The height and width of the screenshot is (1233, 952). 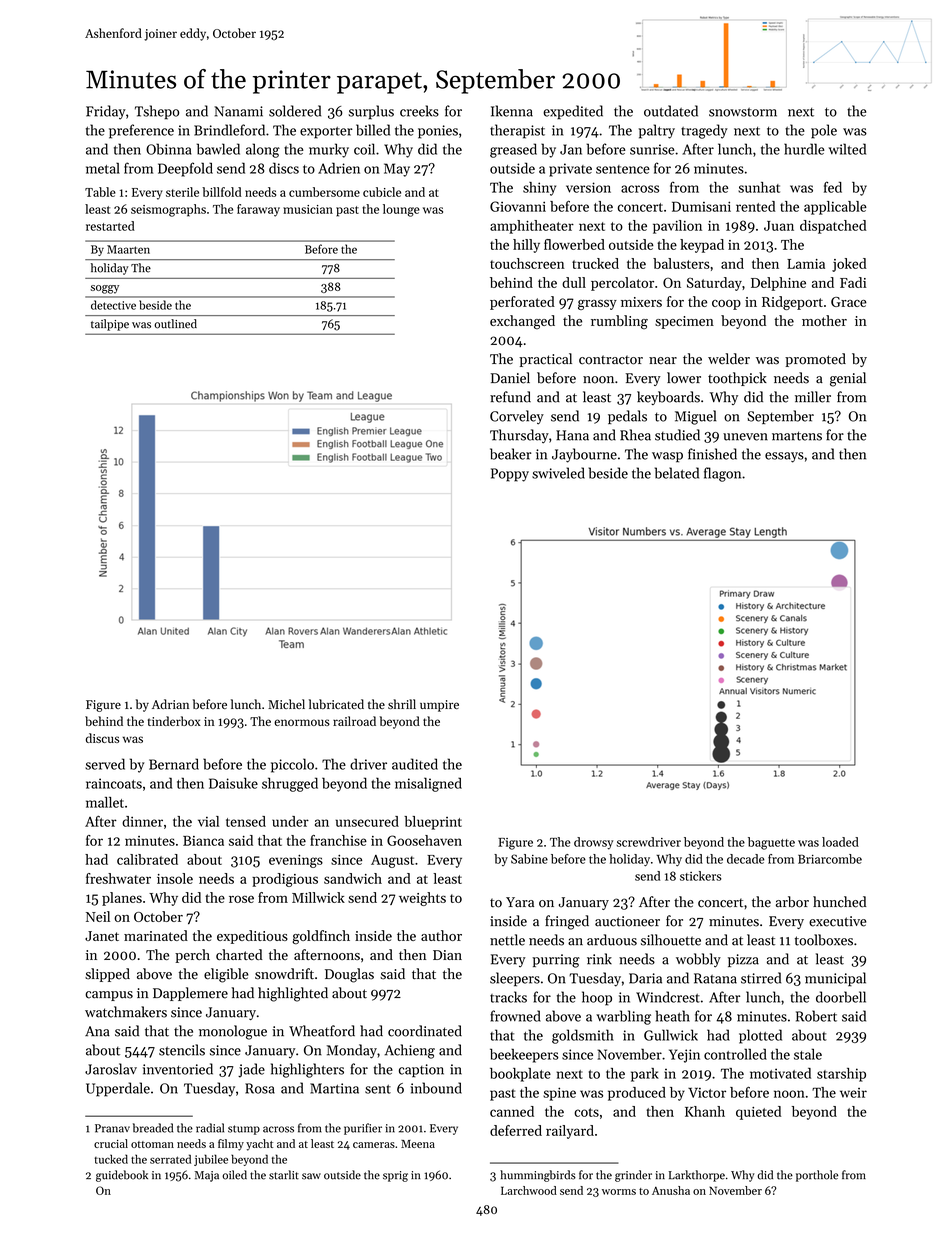 I want to click on worms, so click(x=619, y=1192).
